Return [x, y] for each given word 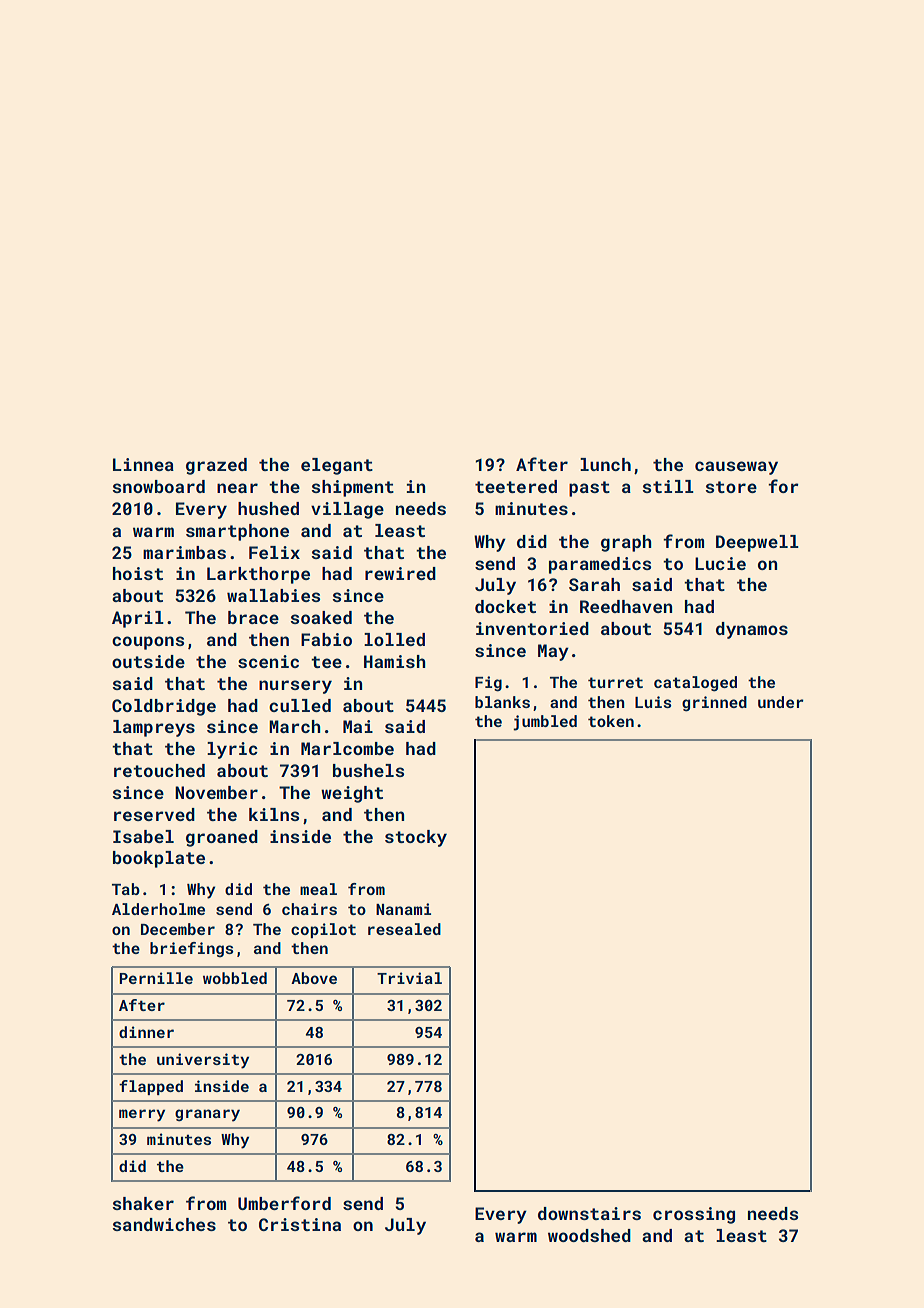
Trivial [409, 978]
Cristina [300, 1224]
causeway [736, 468]
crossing [694, 1215]
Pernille [156, 978]
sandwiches [164, 1224]
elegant [337, 466]
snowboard [159, 486]
